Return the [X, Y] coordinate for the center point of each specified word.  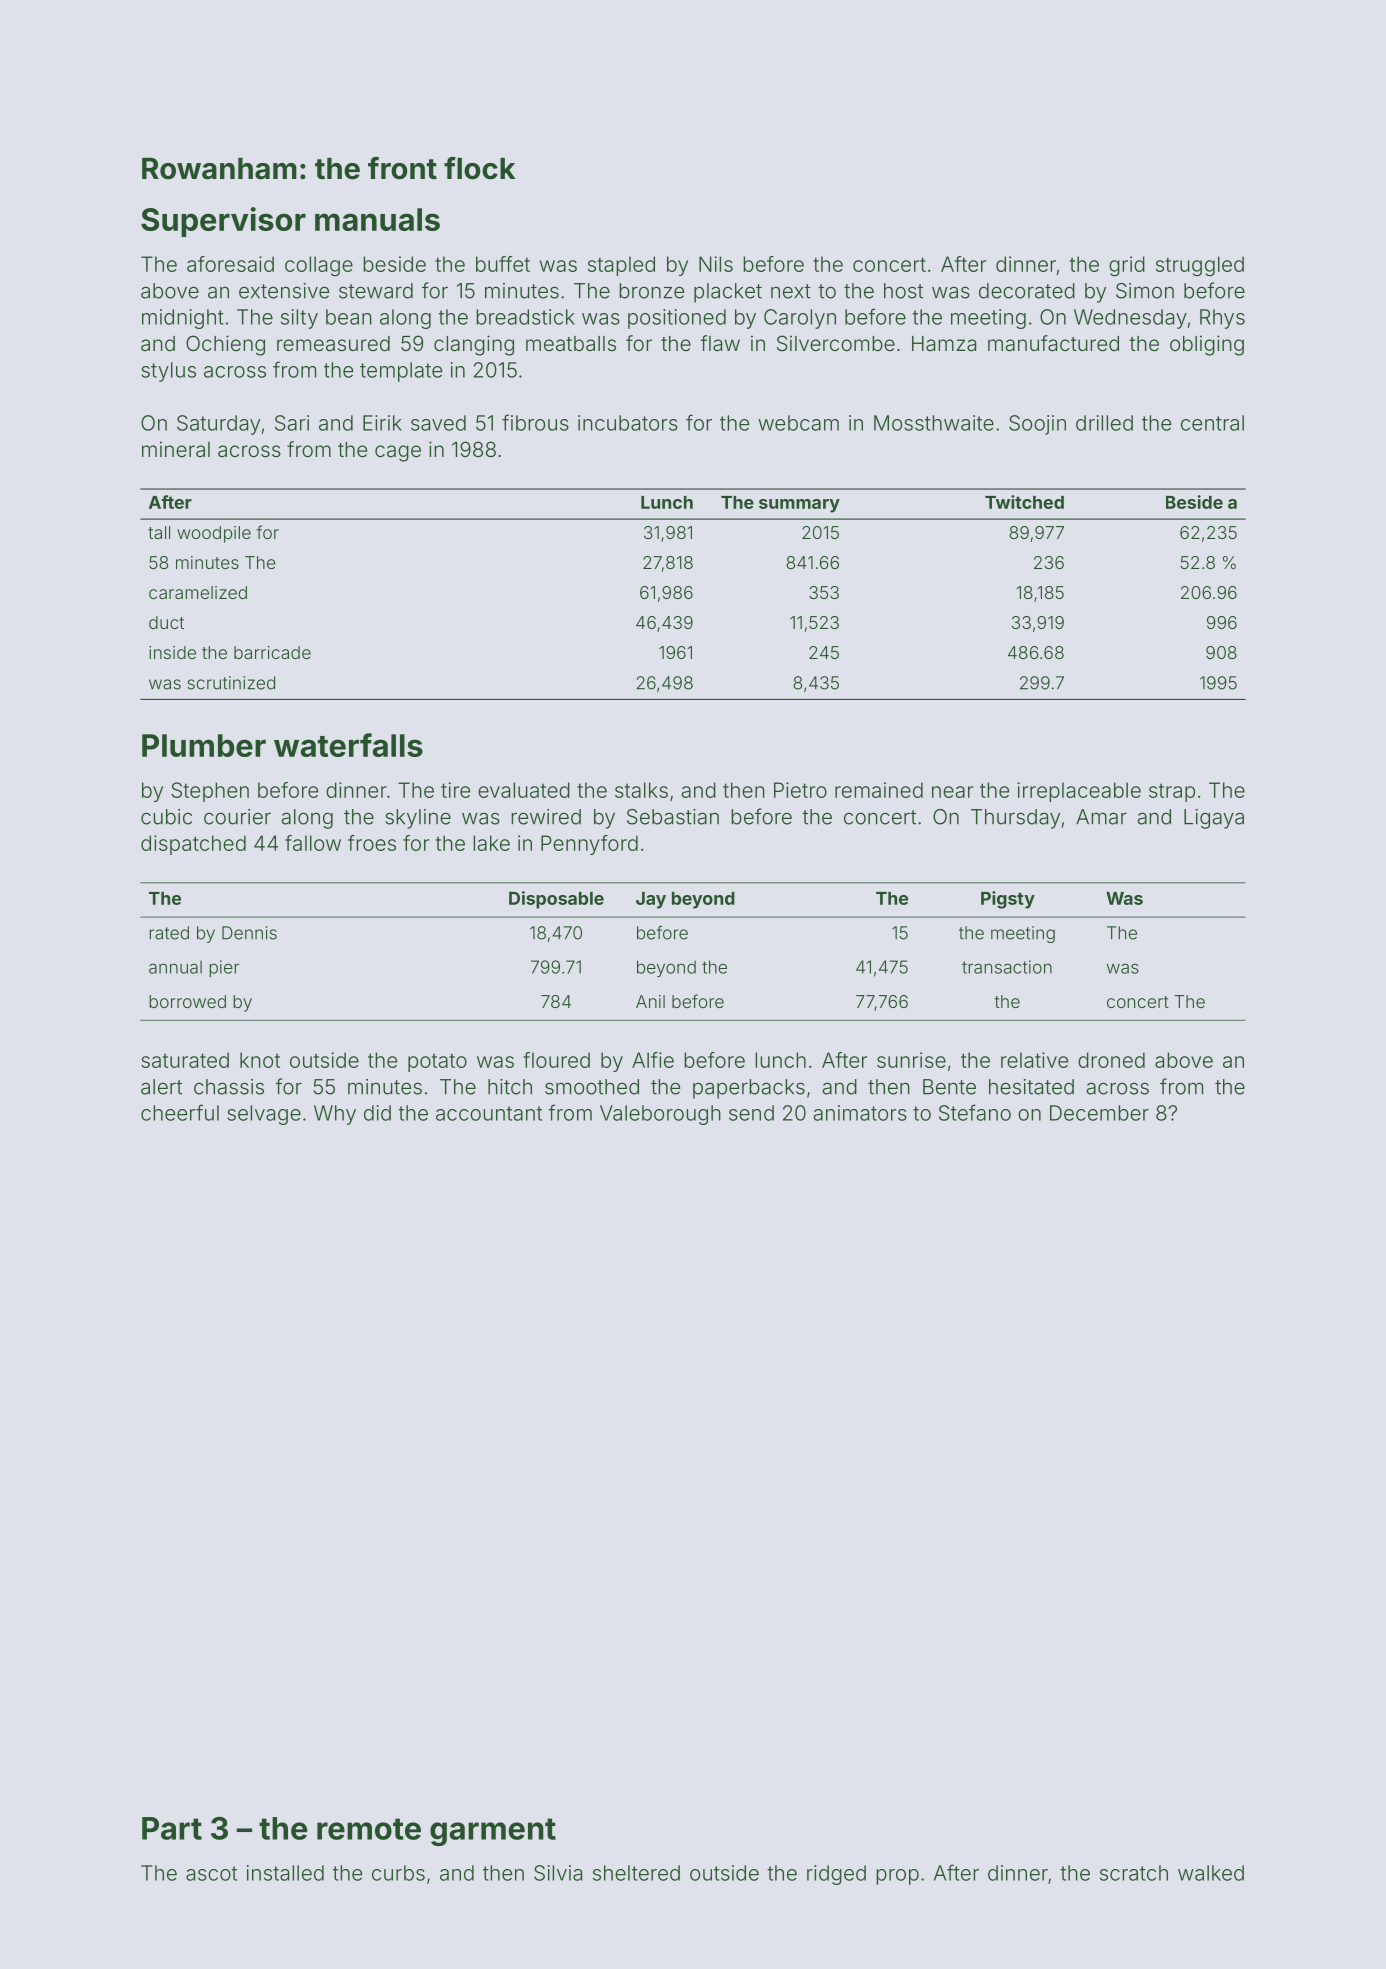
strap [1172, 793]
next [791, 291]
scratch [1134, 1873]
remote [369, 1829]
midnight [183, 319]
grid [1127, 266]
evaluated [524, 790]
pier [224, 968]
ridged [836, 1875]
